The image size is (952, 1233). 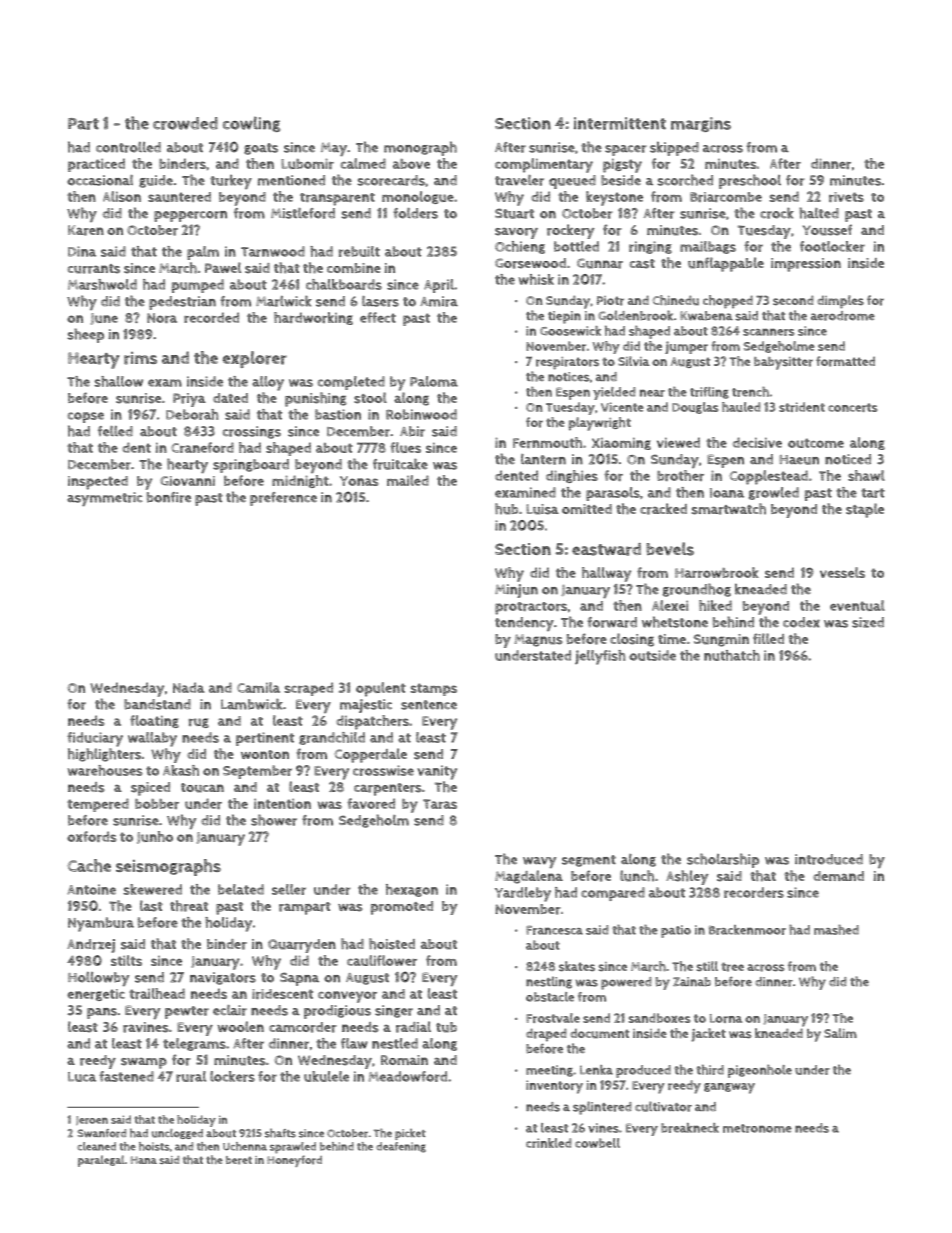 I want to click on Minjun, so click(x=516, y=591).
